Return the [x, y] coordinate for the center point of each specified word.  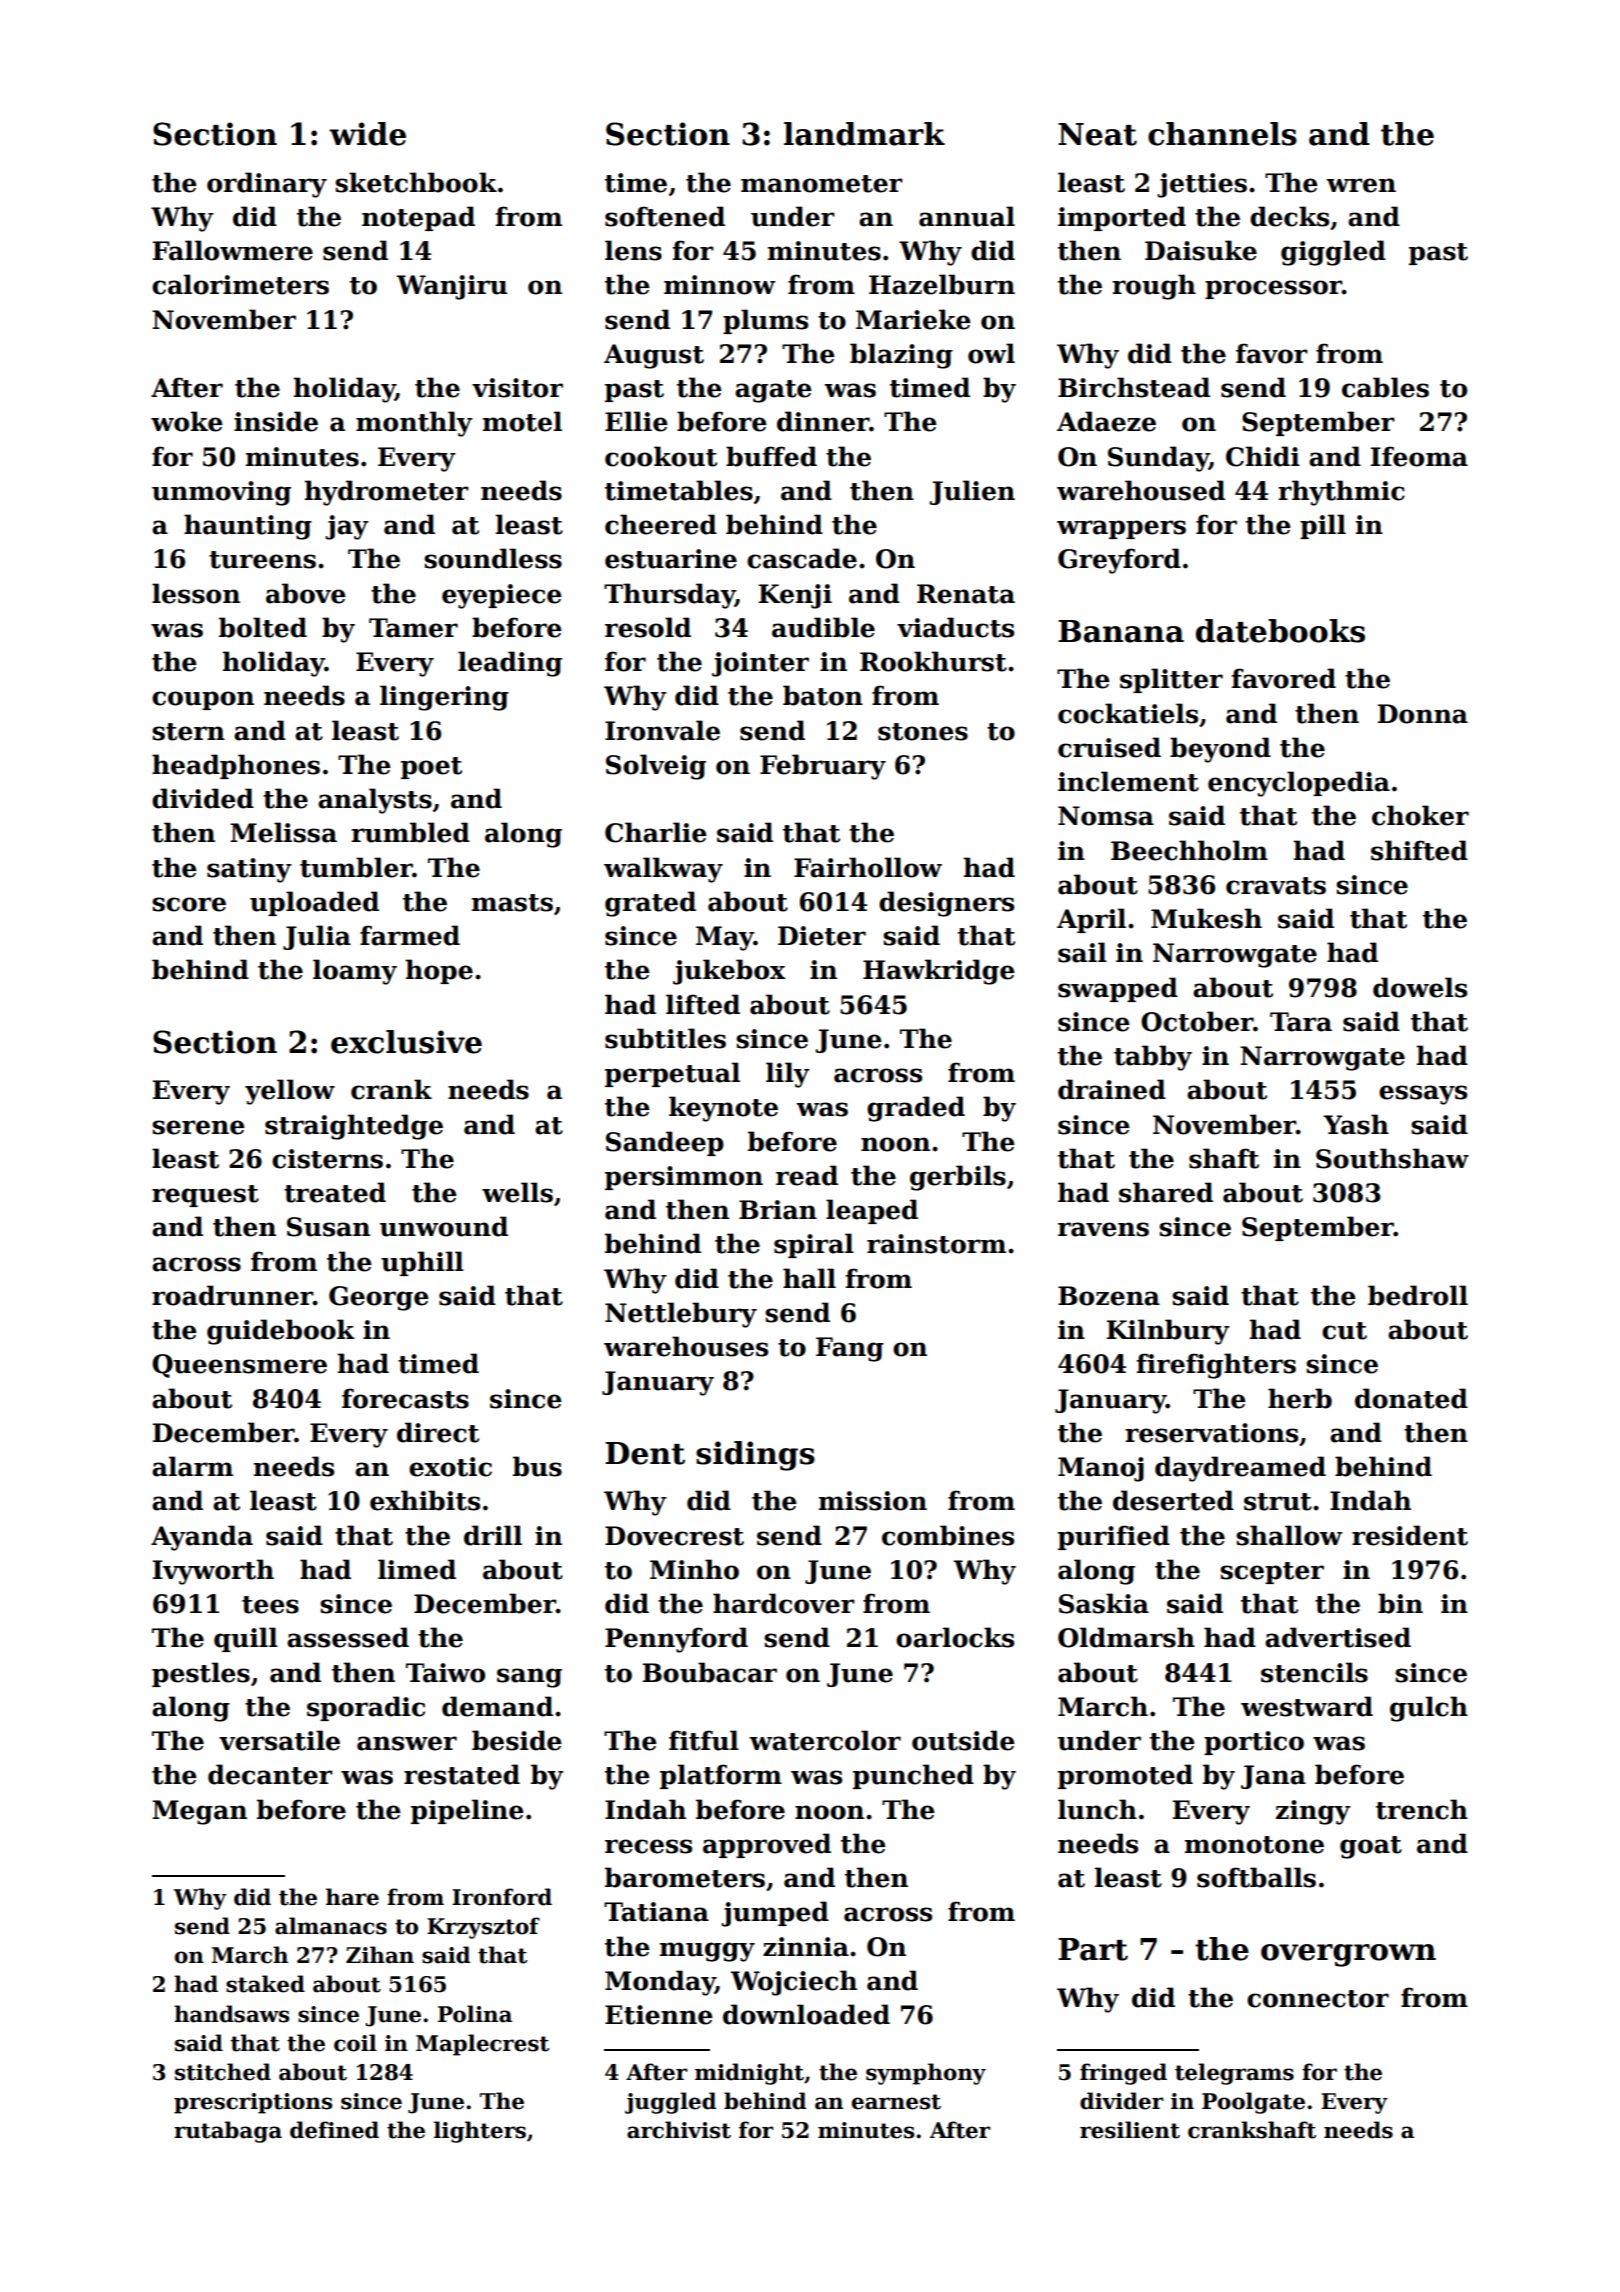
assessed [348, 1637]
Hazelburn [942, 284]
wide [367, 134]
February [823, 767]
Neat [1097, 134]
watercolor [825, 1740]
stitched [223, 2072]
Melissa [283, 832]
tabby [1153, 1058]
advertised [1338, 1637]
